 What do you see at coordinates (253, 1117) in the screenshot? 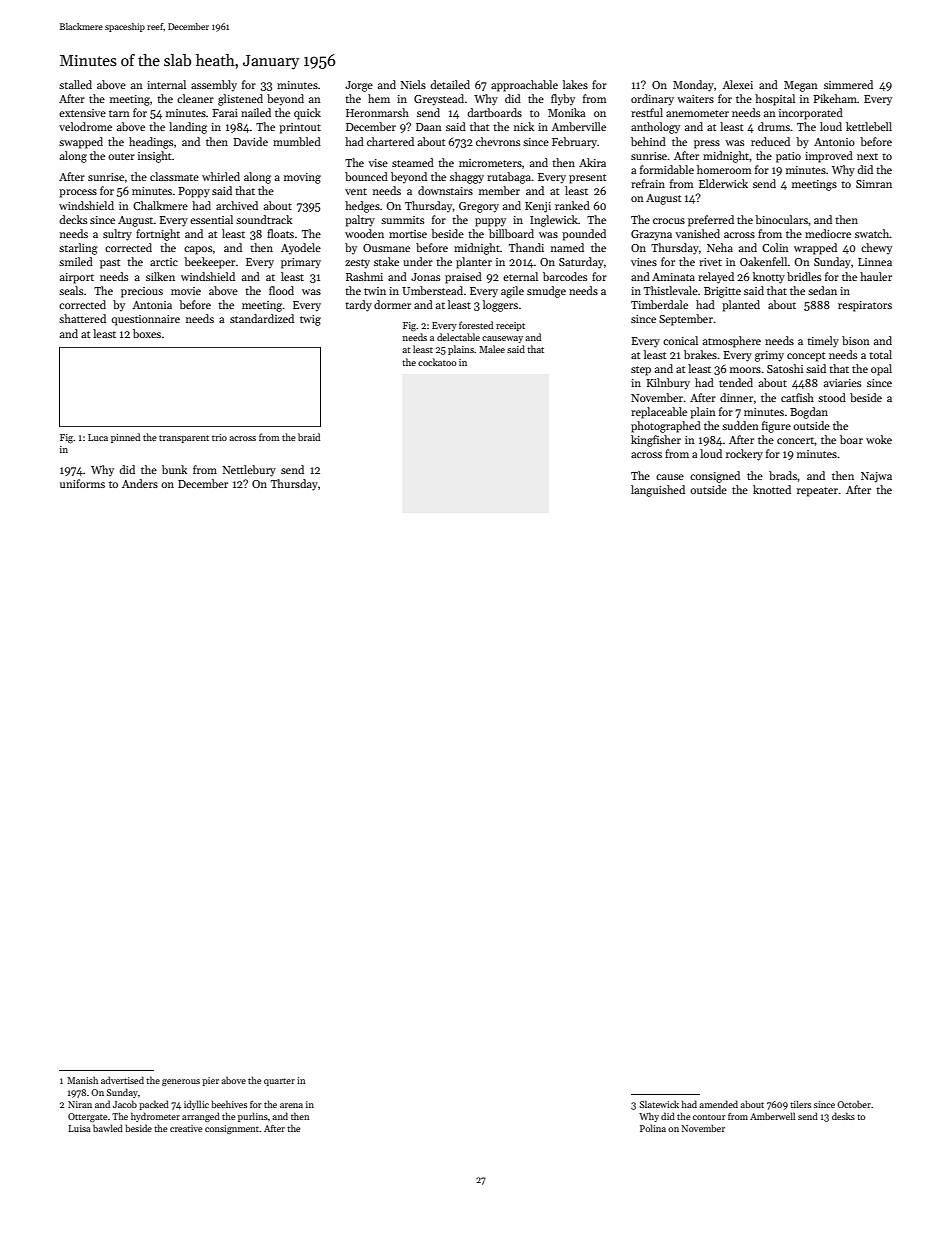
I see `purlins` at bounding box center [253, 1117].
